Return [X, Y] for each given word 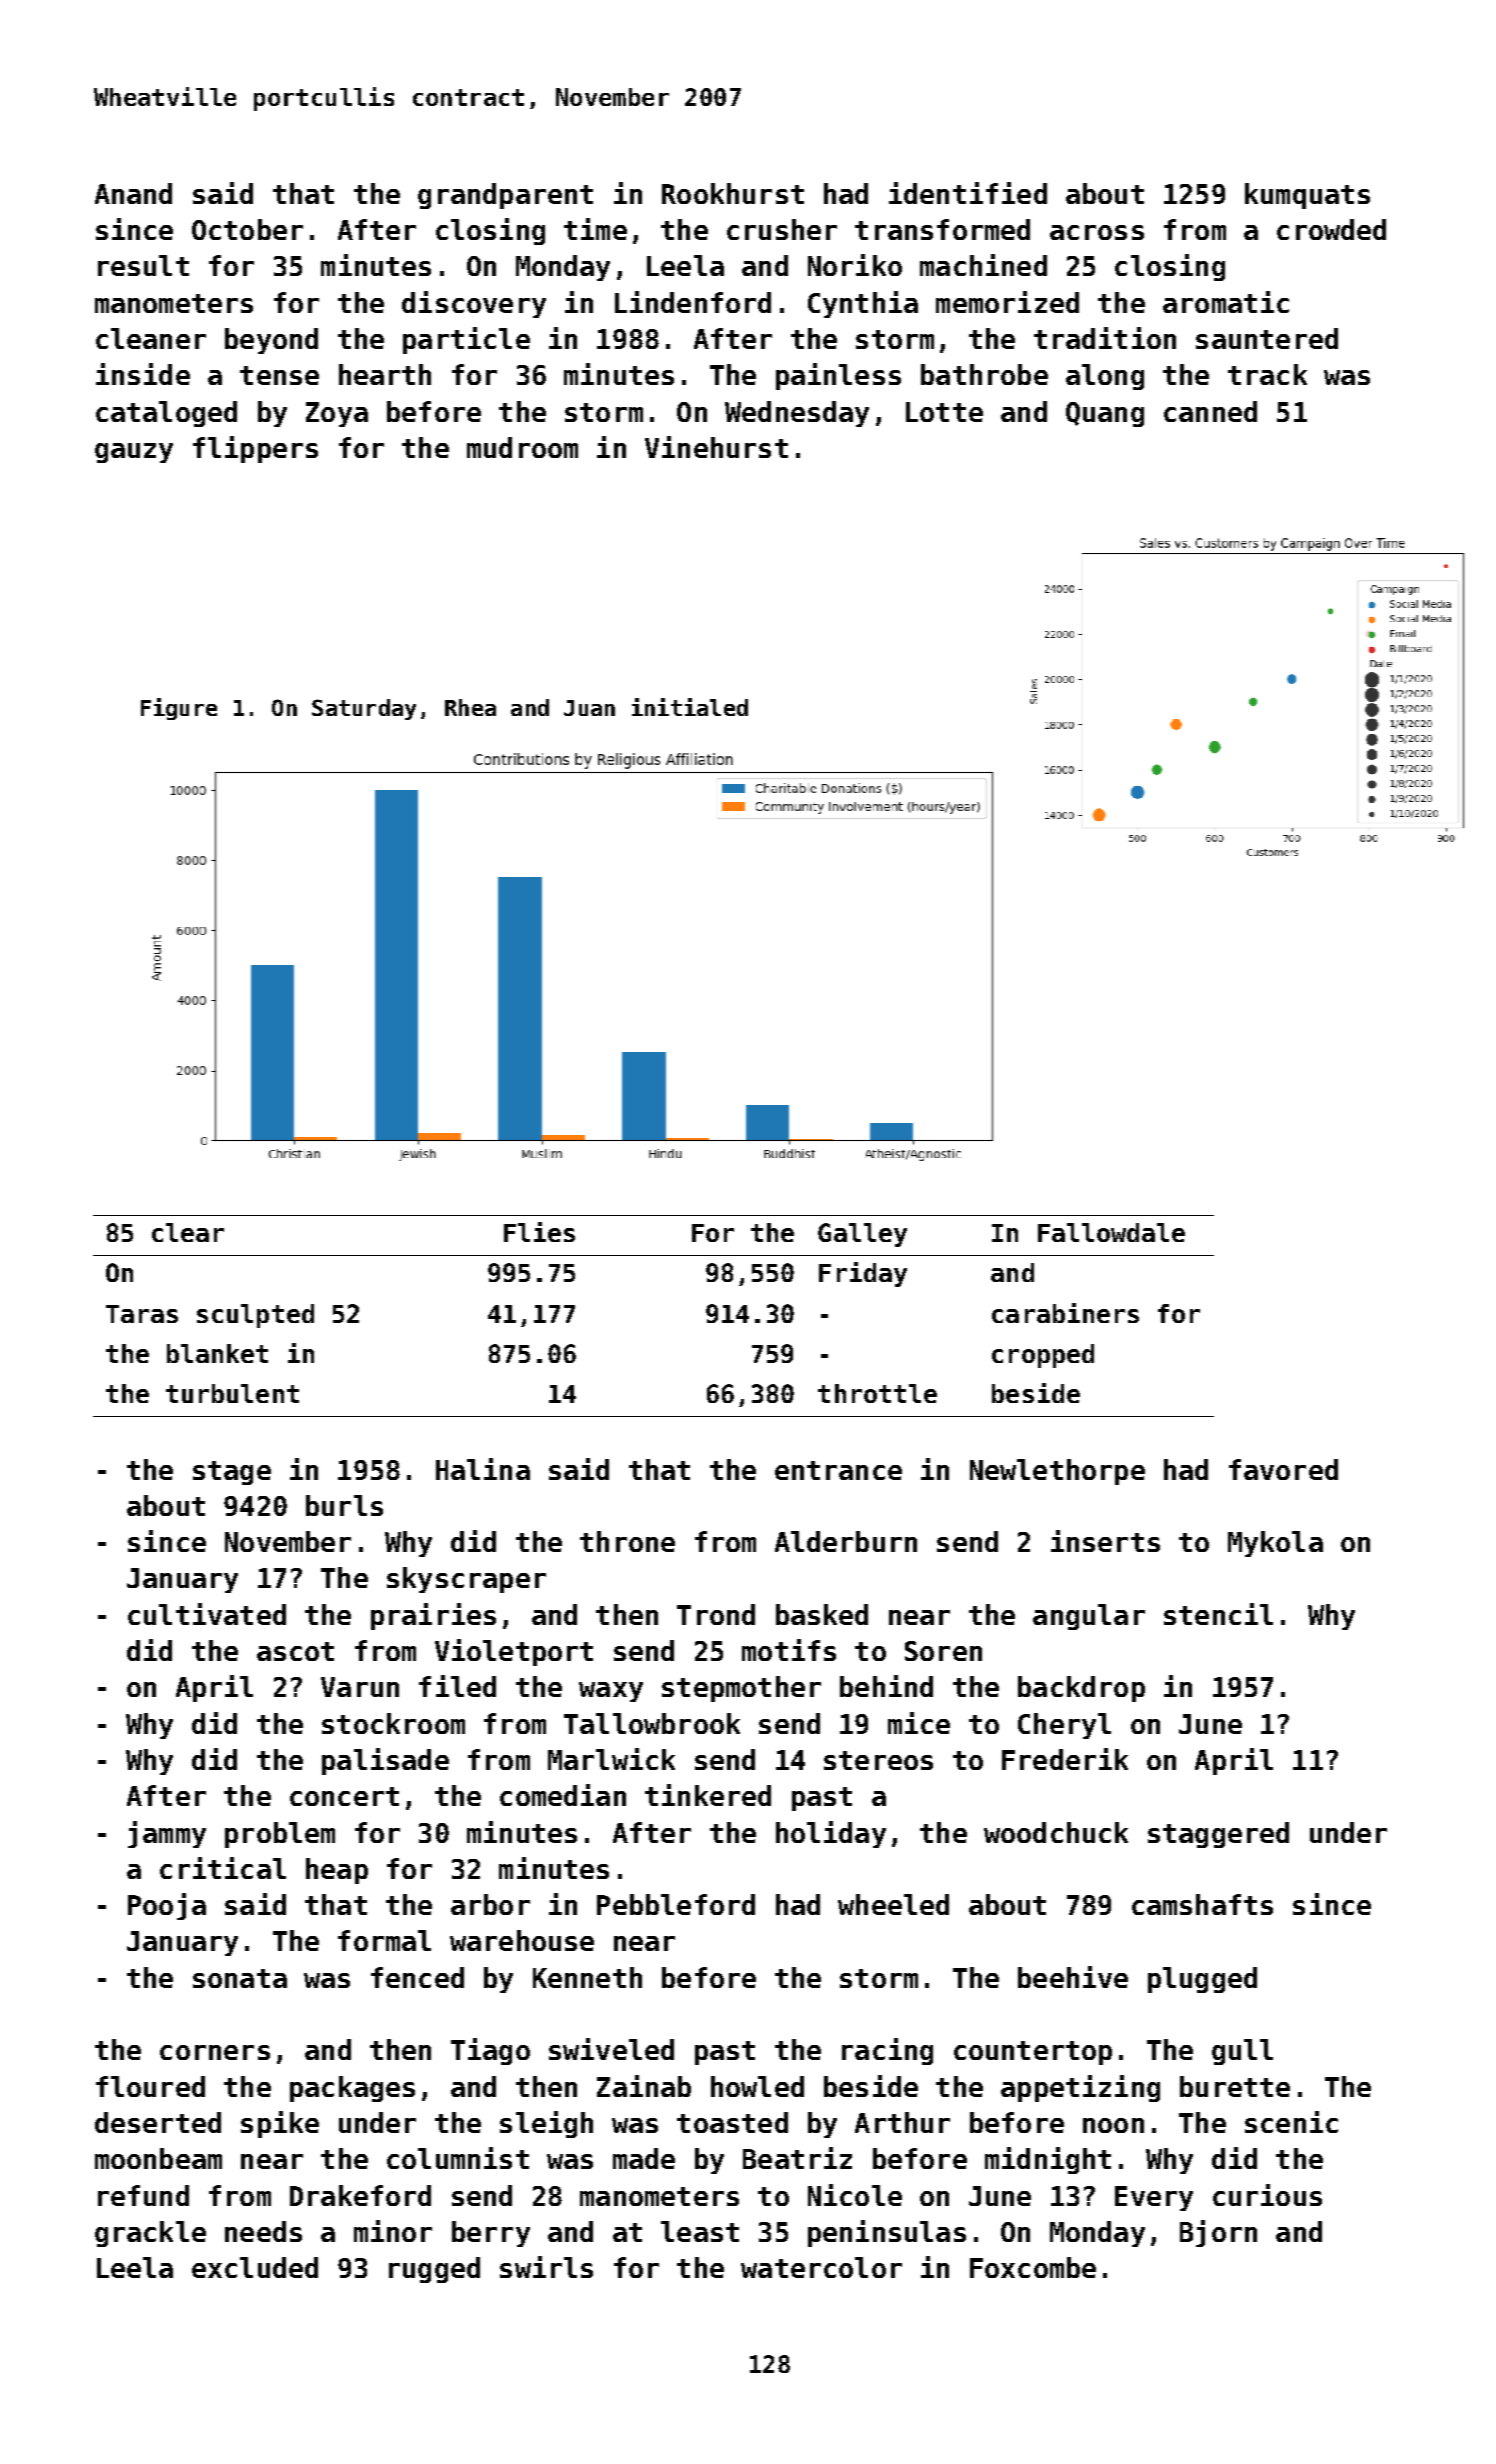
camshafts [1202, 1904]
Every [1154, 2198]
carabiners [1065, 1313]
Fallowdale [1111, 1232]
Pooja [167, 1906]
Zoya [337, 414]
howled [757, 2086]
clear [188, 1232]
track [1267, 374]
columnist [458, 2158]
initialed [690, 707]
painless [838, 376]
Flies [539, 1232]
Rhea [470, 707]
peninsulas [887, 2233]
